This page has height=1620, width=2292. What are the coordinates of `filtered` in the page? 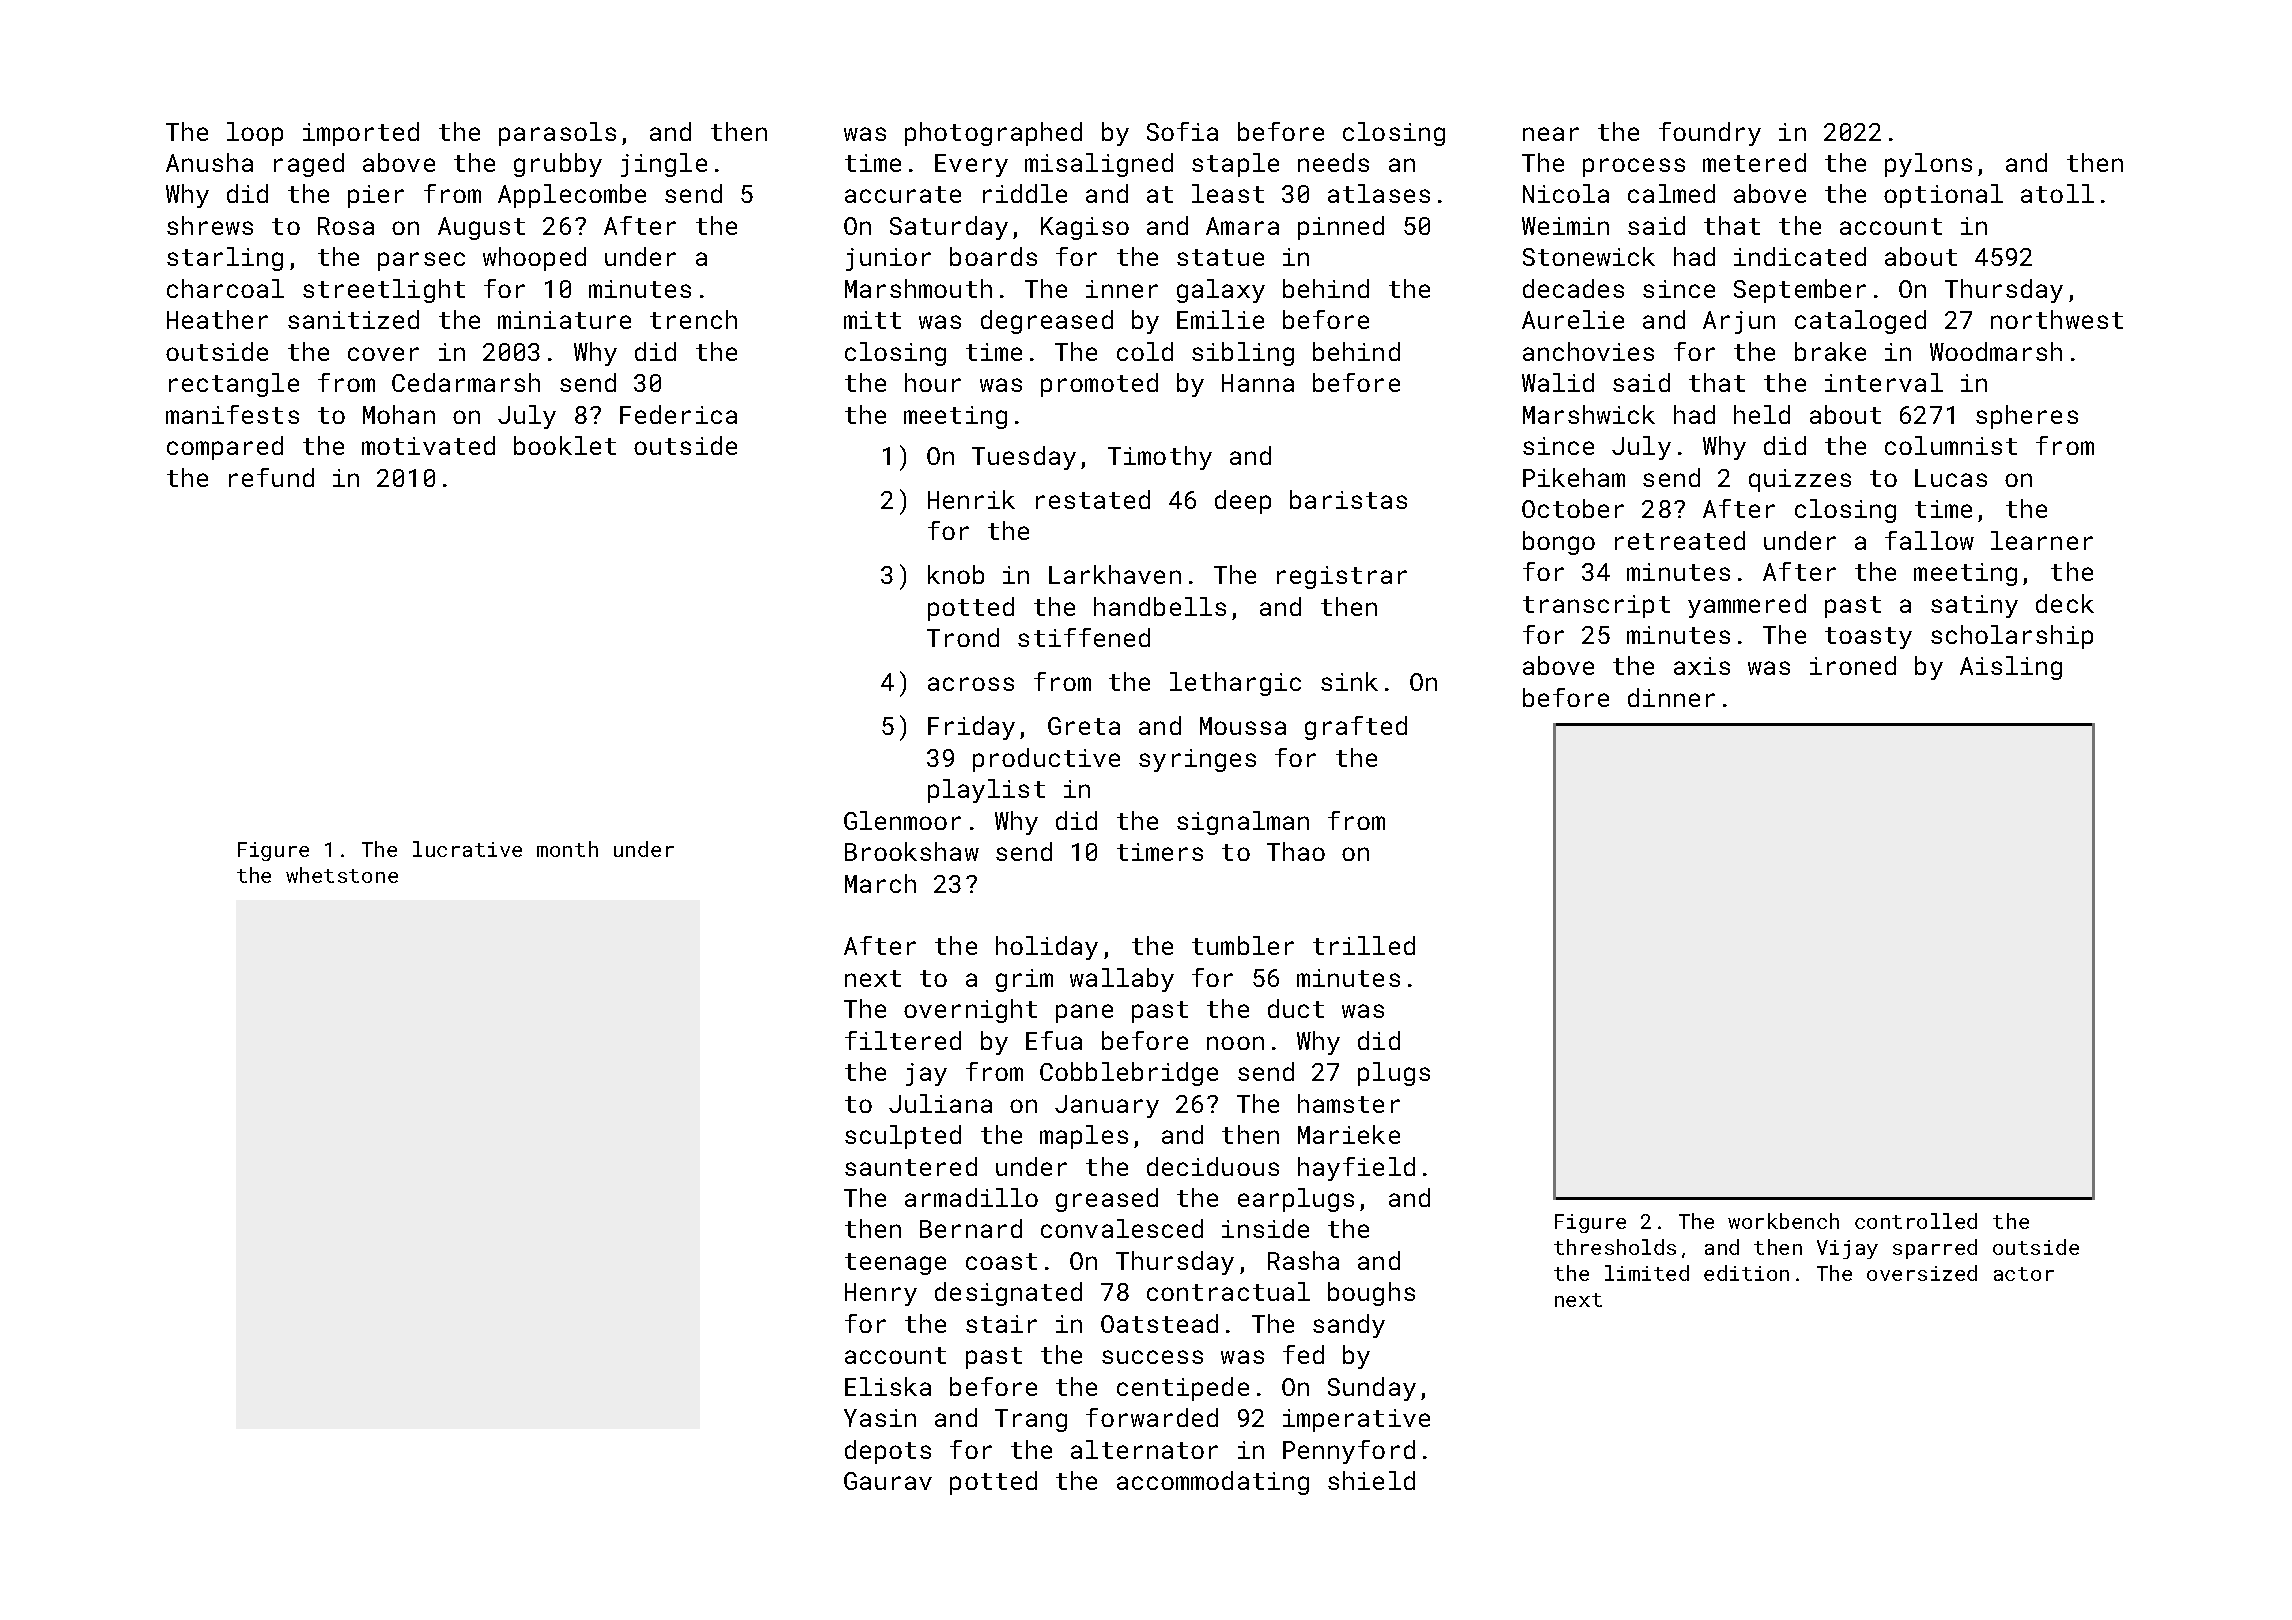 It's located at (903, 1040).
